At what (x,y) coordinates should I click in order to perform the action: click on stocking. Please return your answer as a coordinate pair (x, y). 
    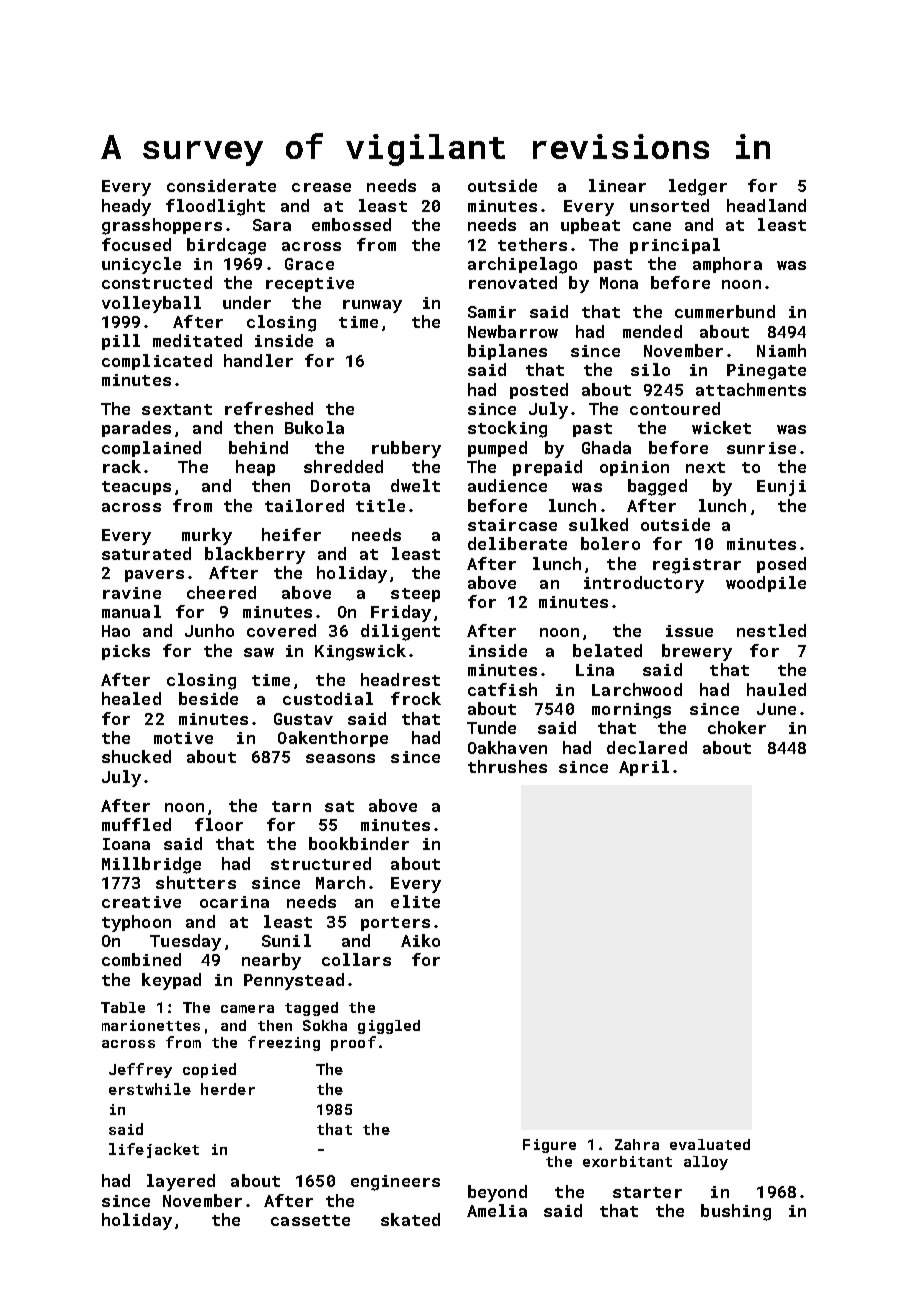
    Looking at the image, I should click on (507, 429).
